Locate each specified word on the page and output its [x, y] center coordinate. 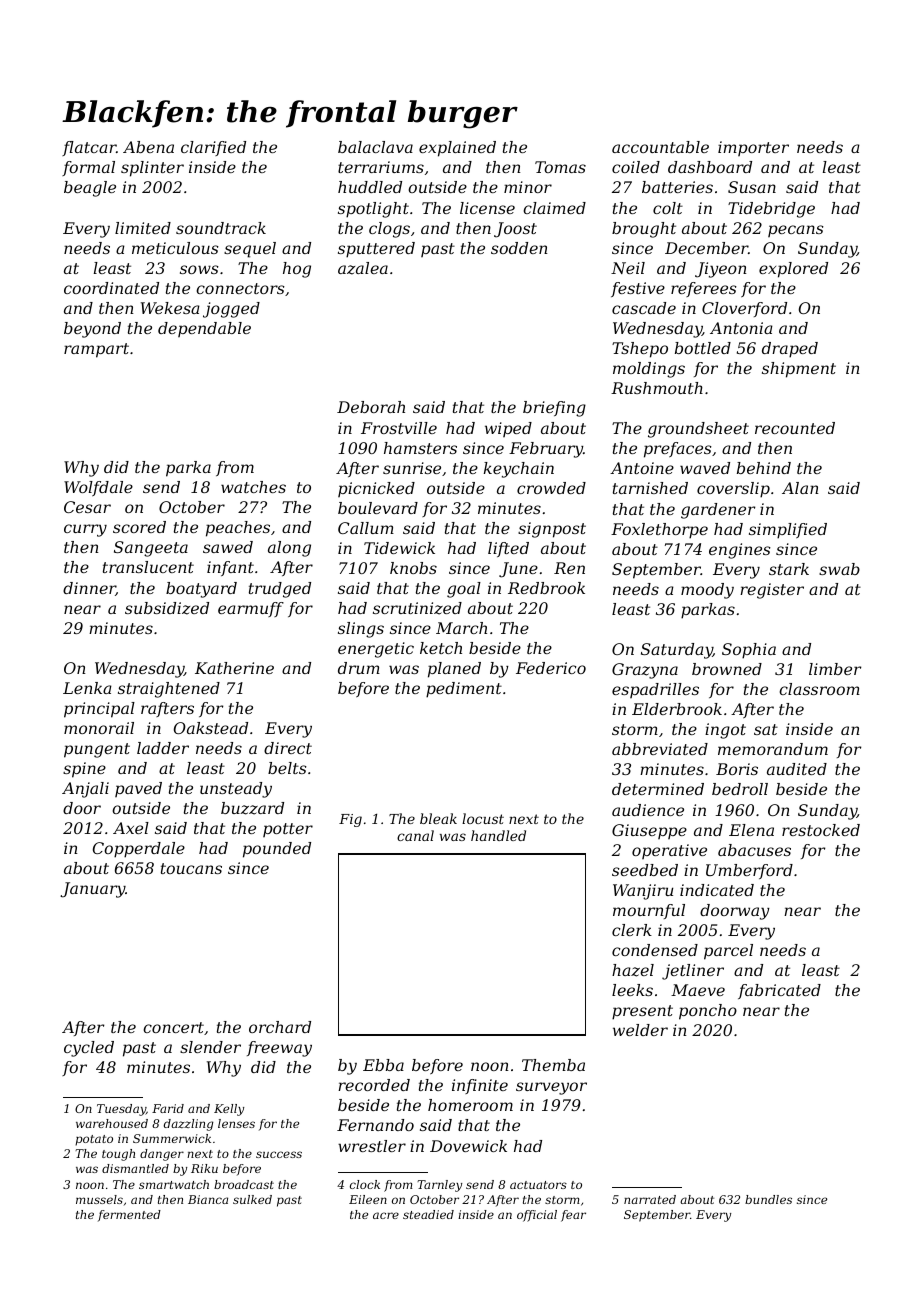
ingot [725, 731]
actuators [538, 1185]
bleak [438, 818]
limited [143, 228]
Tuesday [121, 1110]
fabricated [779, 991]
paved [138, 789]
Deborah [371, 407]
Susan [752, 187]
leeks [632, 990]
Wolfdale [98, 488]
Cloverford [744, 309]
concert [173, 1027]
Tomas [560, 167]
